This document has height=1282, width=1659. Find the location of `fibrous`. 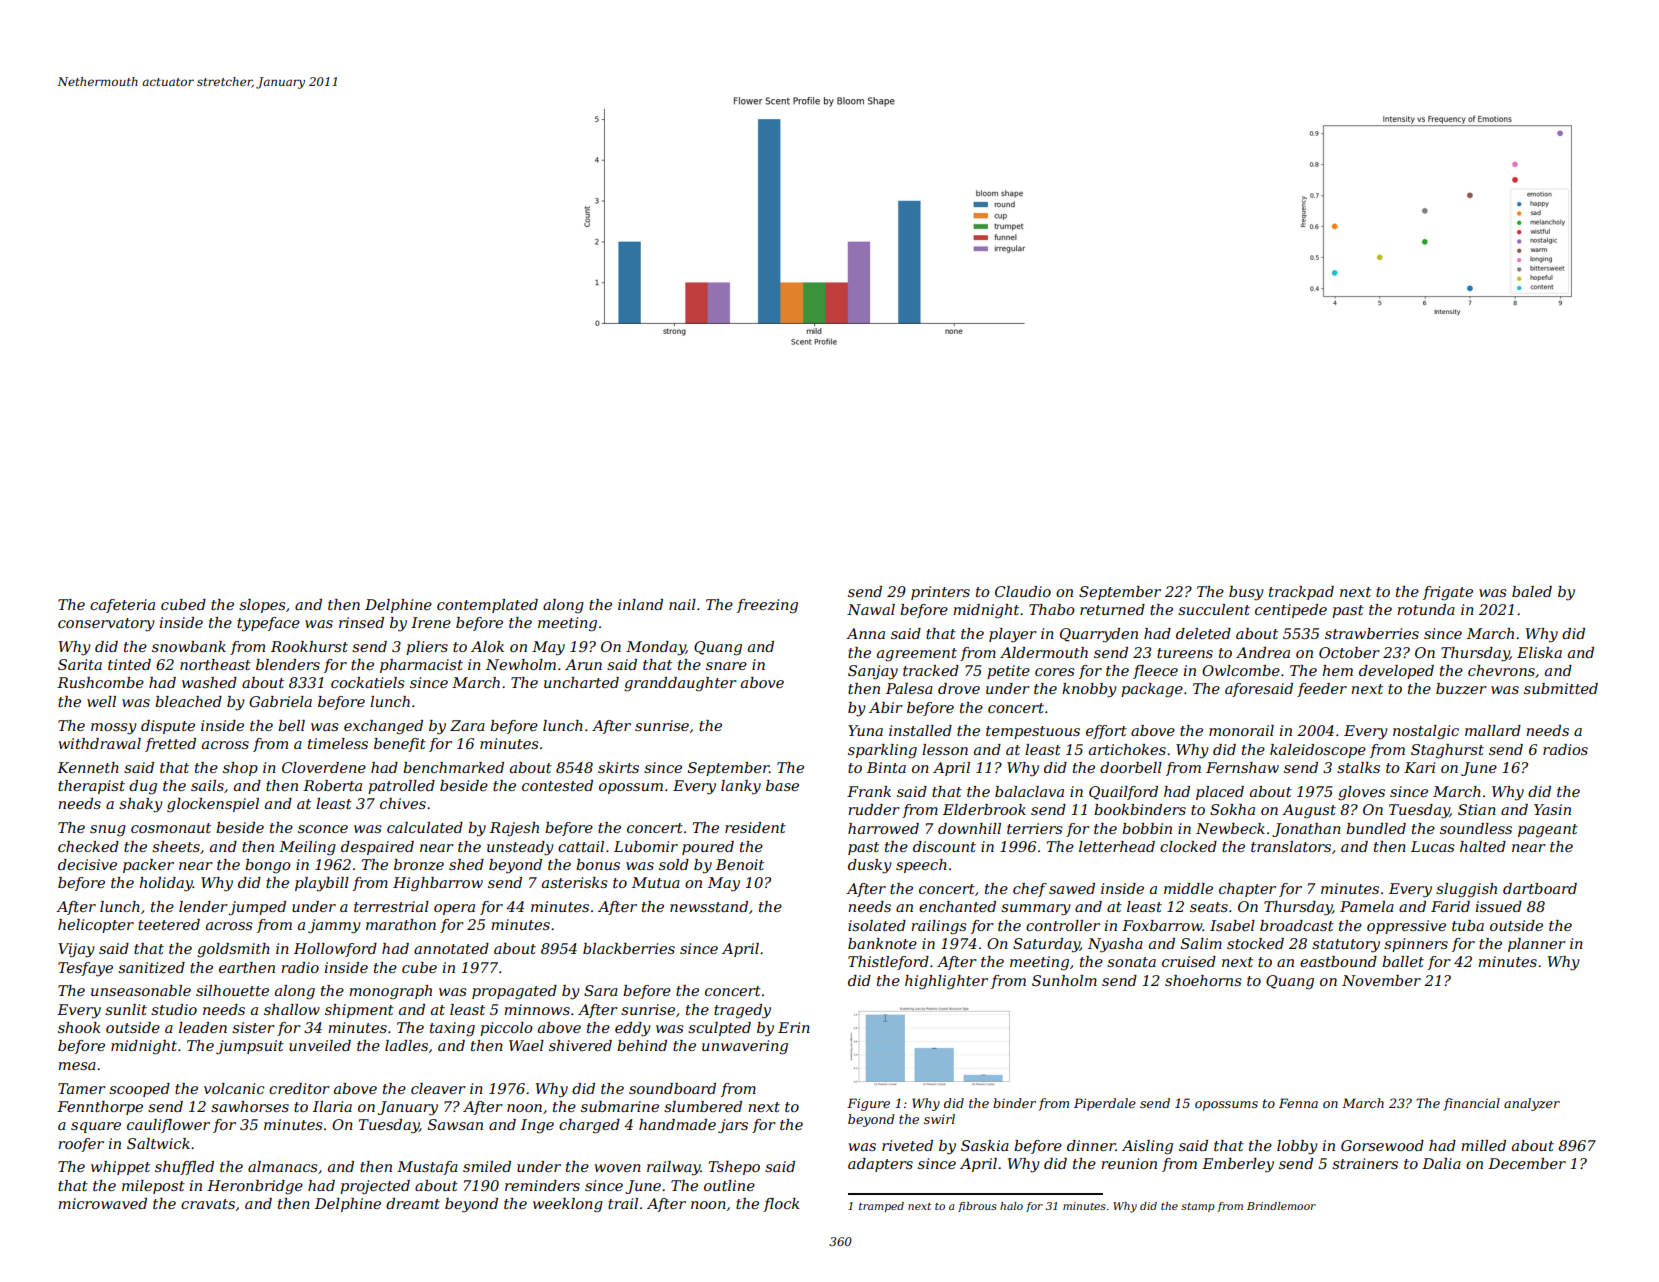

fibrous is located at coordinates (977, 1207).
